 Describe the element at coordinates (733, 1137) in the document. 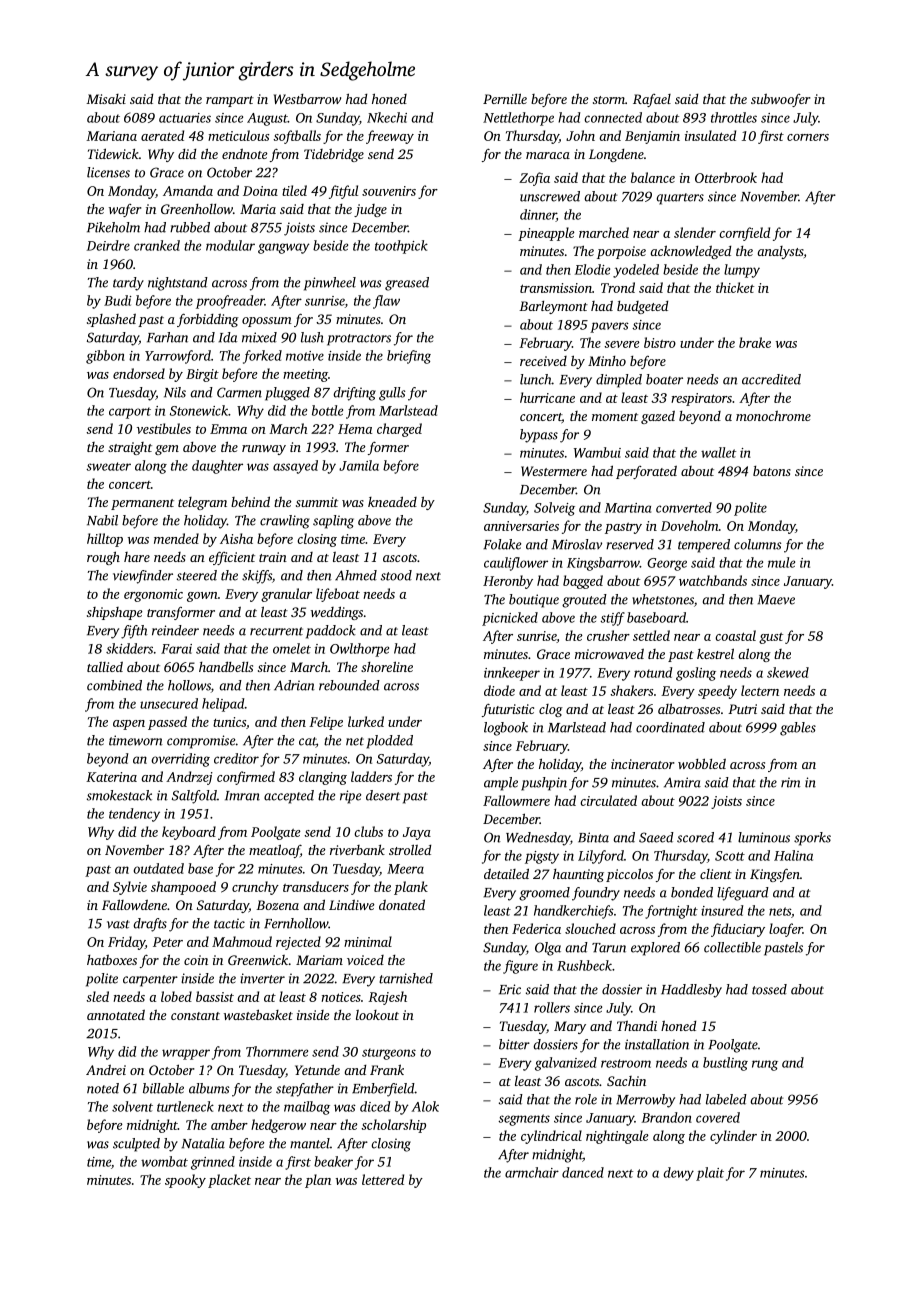

I see `cylinder` at that location.
